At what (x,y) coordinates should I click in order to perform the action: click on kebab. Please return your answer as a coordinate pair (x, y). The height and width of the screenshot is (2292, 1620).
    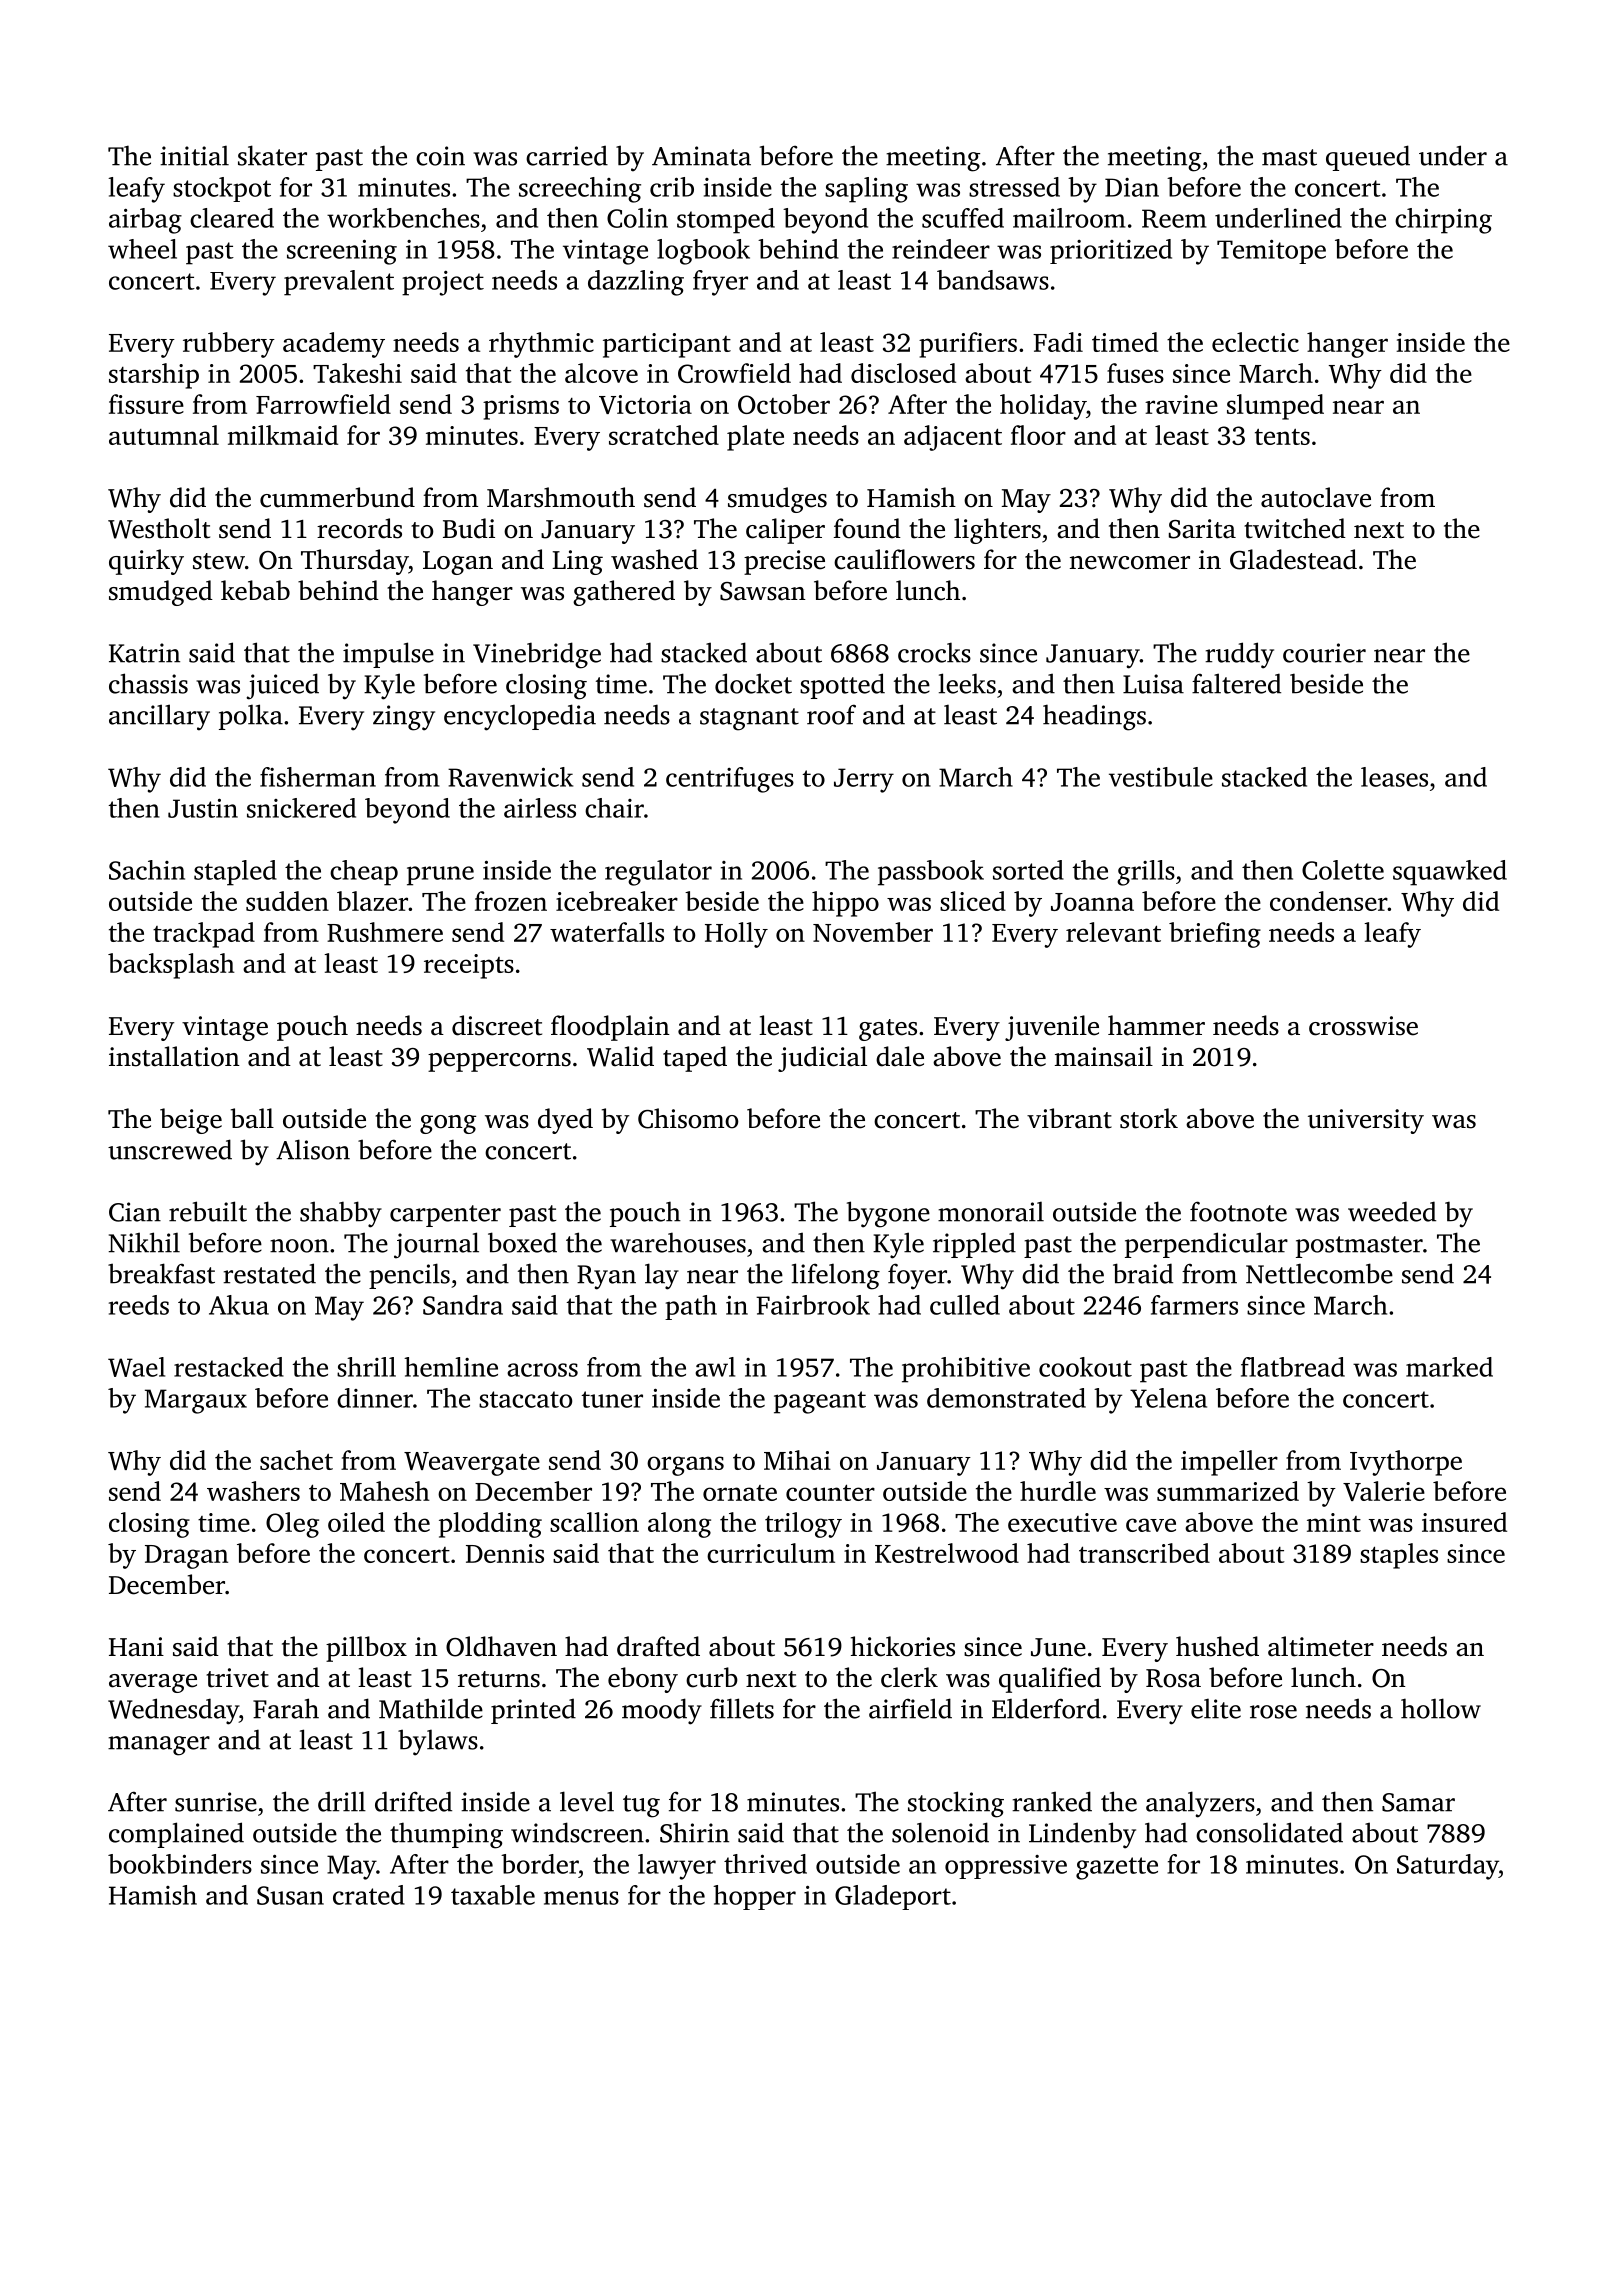
    Looking at the image, I should click on (255, 590).
